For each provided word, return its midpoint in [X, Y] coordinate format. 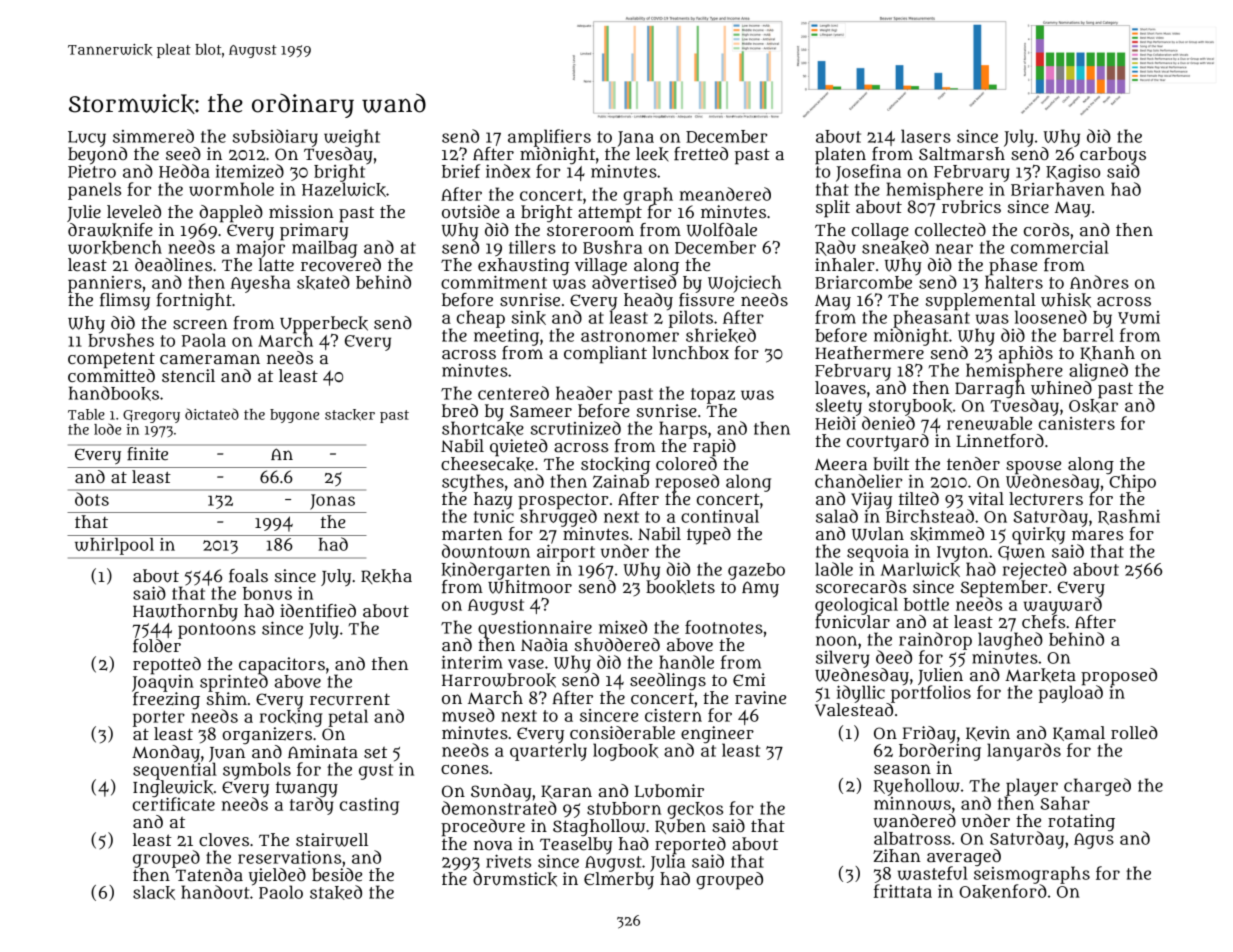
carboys [1113, 155]
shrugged [558, 518]
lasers [926, 136]
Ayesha [260, 284]
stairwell [332, 840]
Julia [667, 863]
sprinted [234, 683]
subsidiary [275, 138]
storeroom [590, 230]
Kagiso [1073, 173]
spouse [1033, 467]
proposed [1119, 676]
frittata [903, 891]
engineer [717, 734]
